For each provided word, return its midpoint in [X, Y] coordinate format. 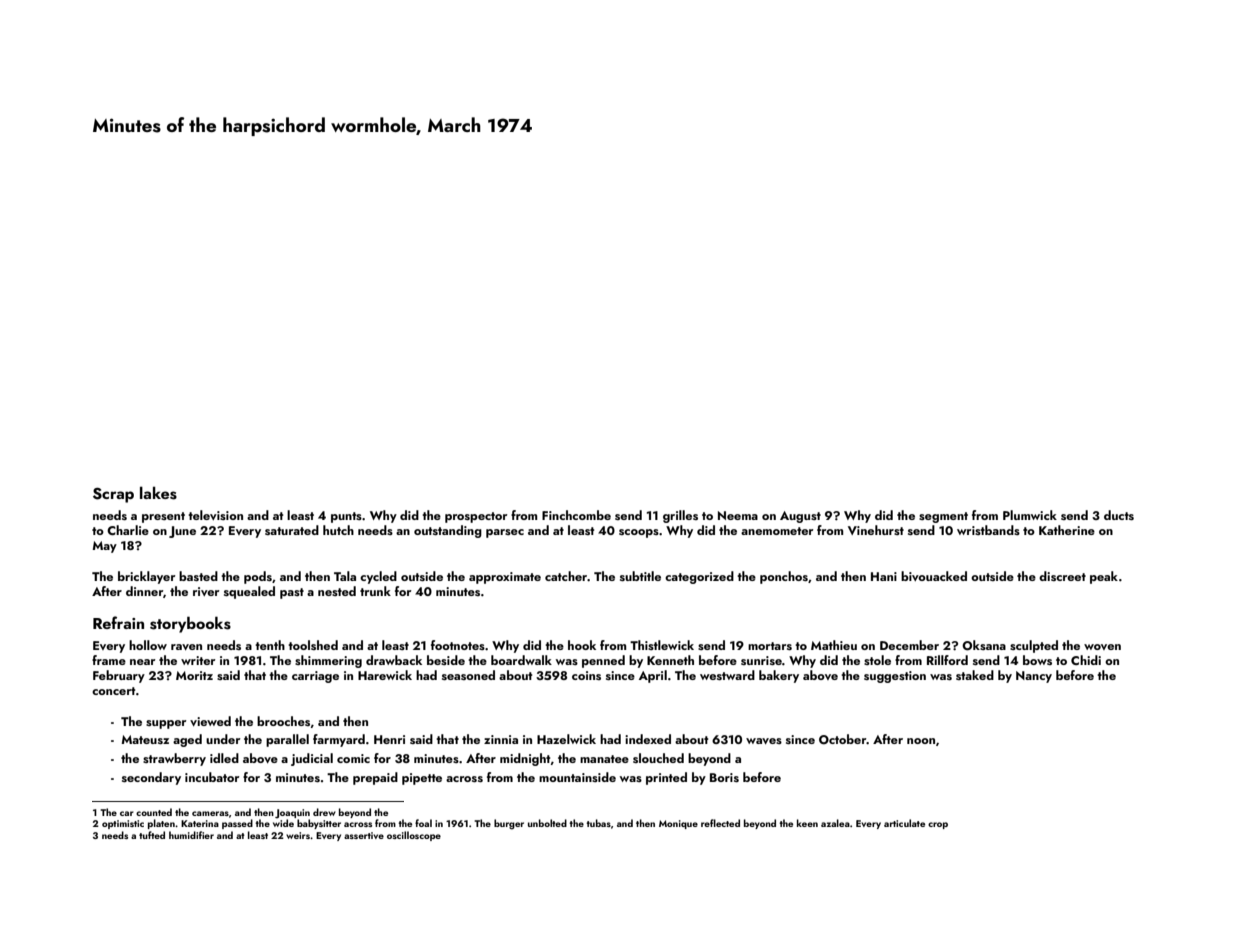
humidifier [191, 835]
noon [921, 741]
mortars [770, 646]
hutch [338, 530]
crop [938, 825]
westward [727, 675]
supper [166, 724]
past [292, 593]
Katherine [1067, 530]
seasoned [468, 675]
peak [1104, 577]
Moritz [194, 675]
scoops [639, 533]
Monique [678, 824]
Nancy [1034, 677]
